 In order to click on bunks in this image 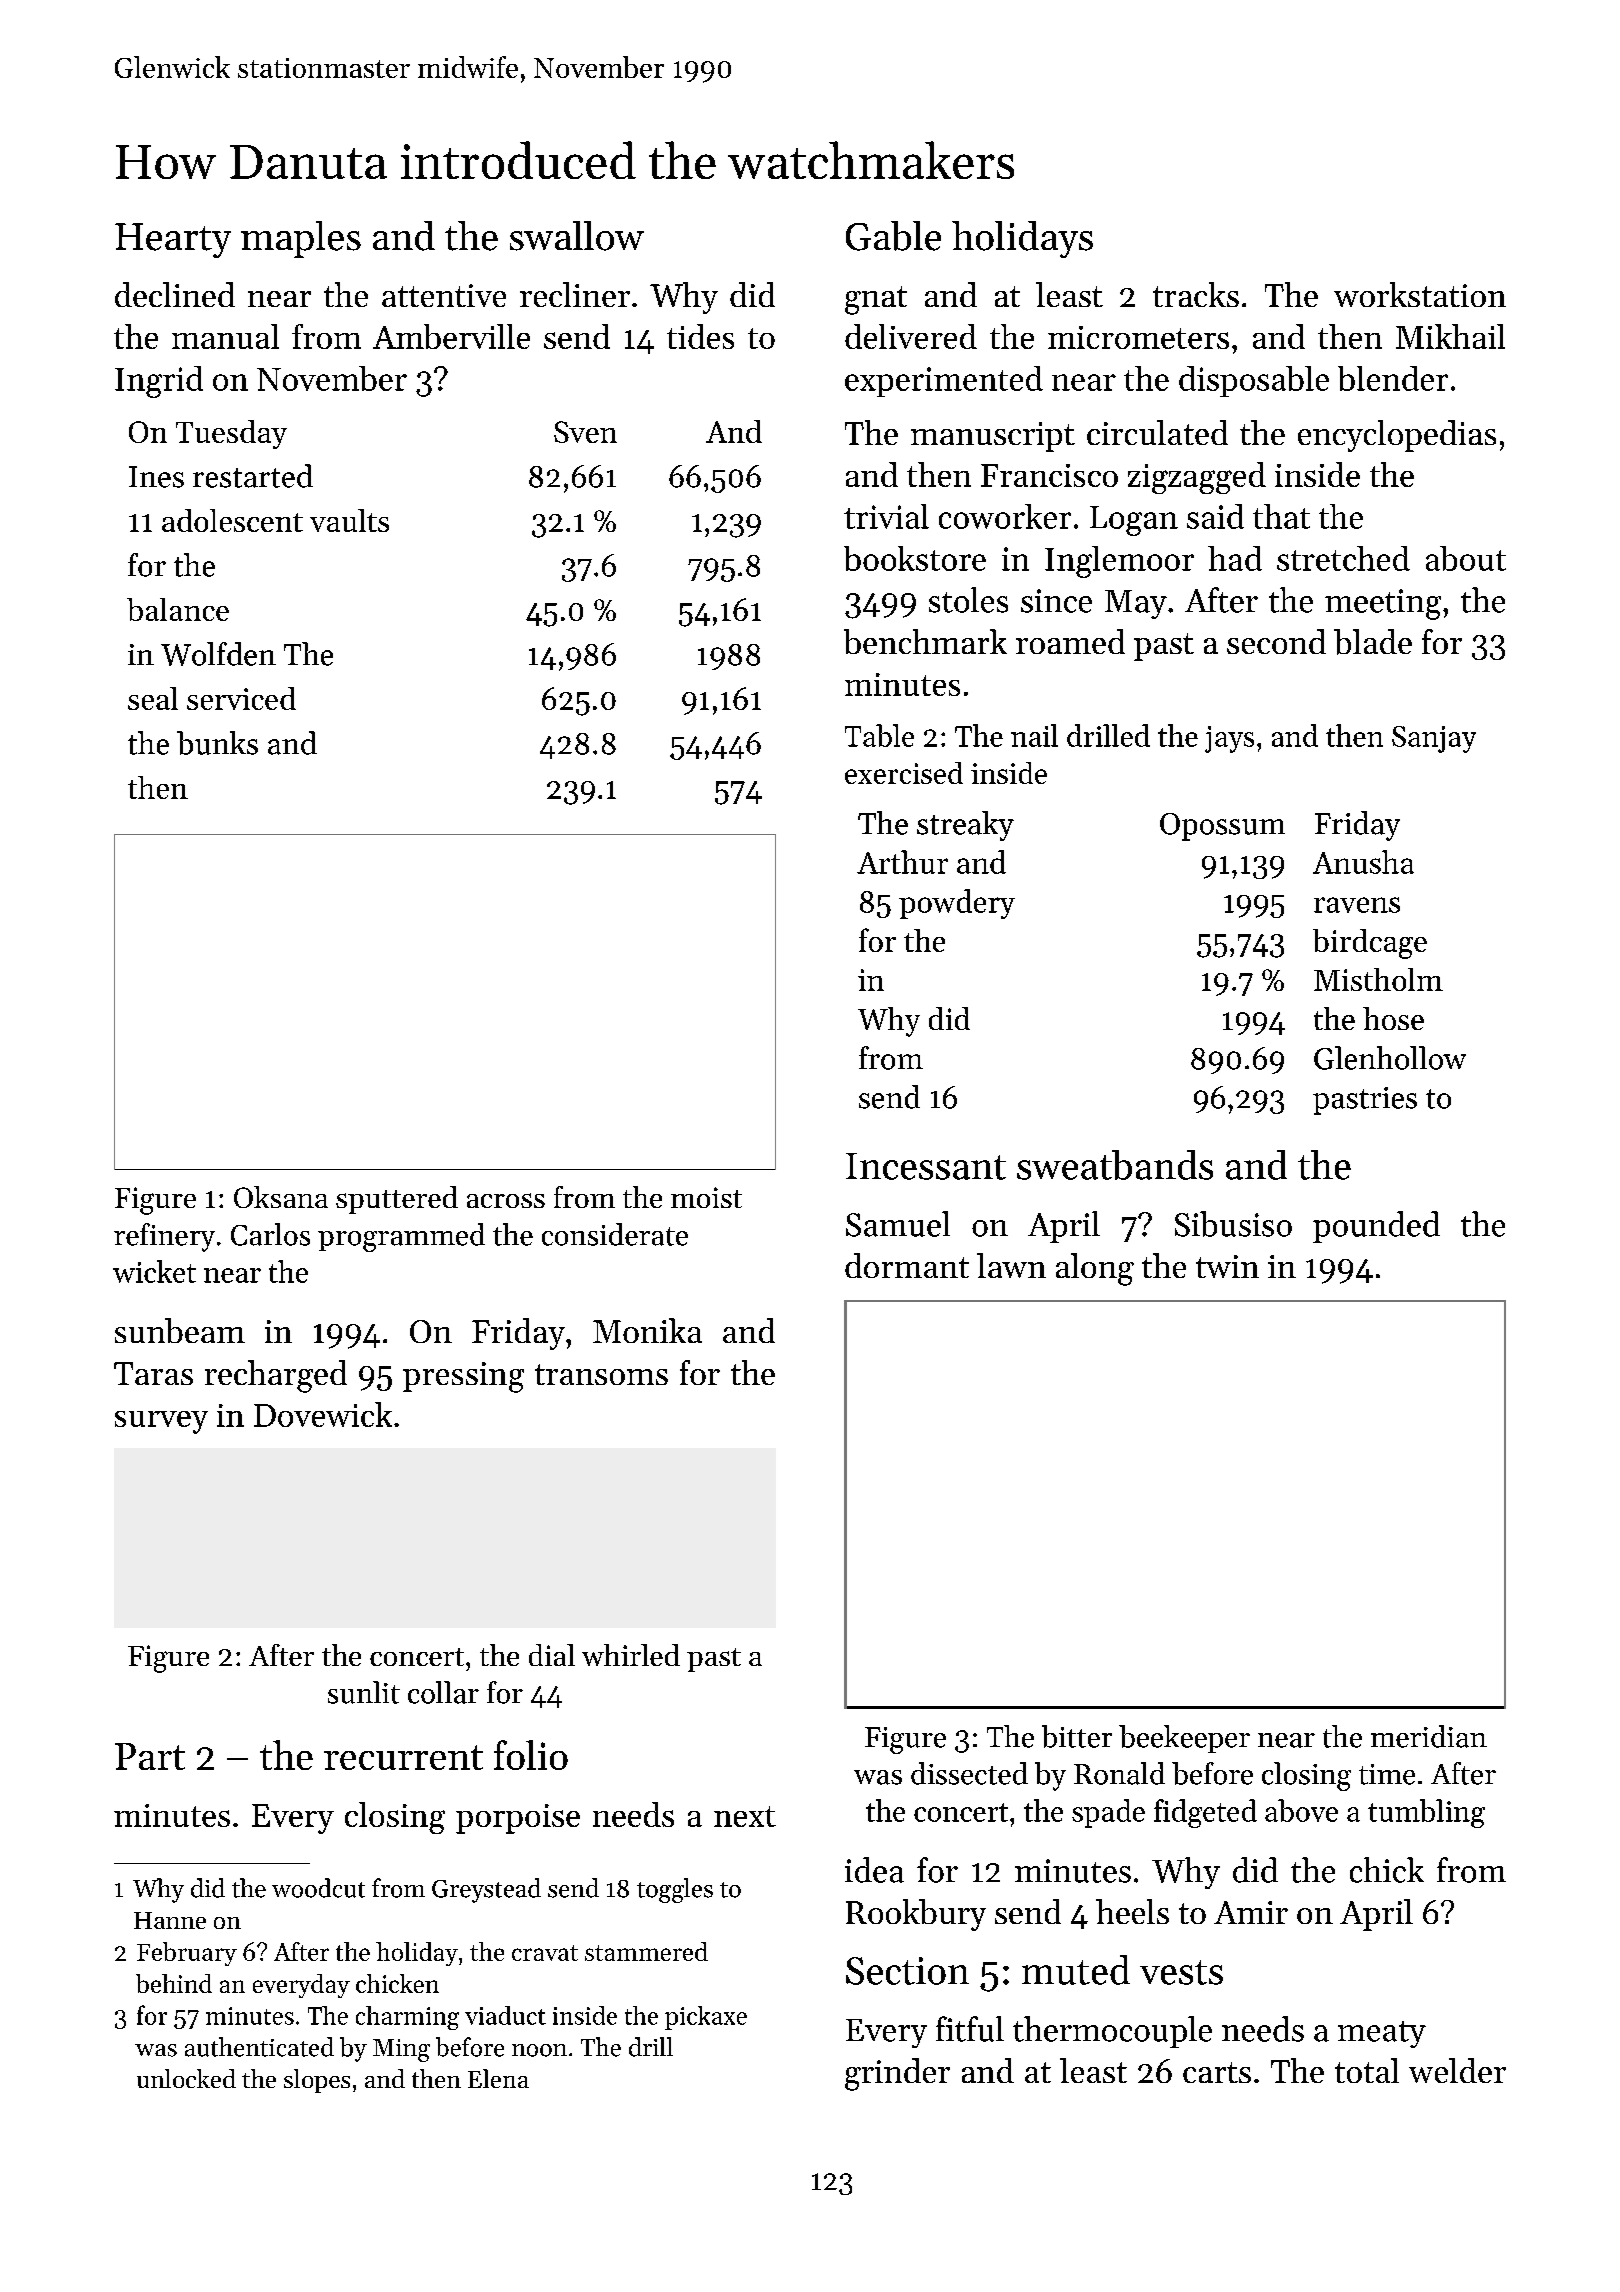, I will do `click(217, 743)`.
